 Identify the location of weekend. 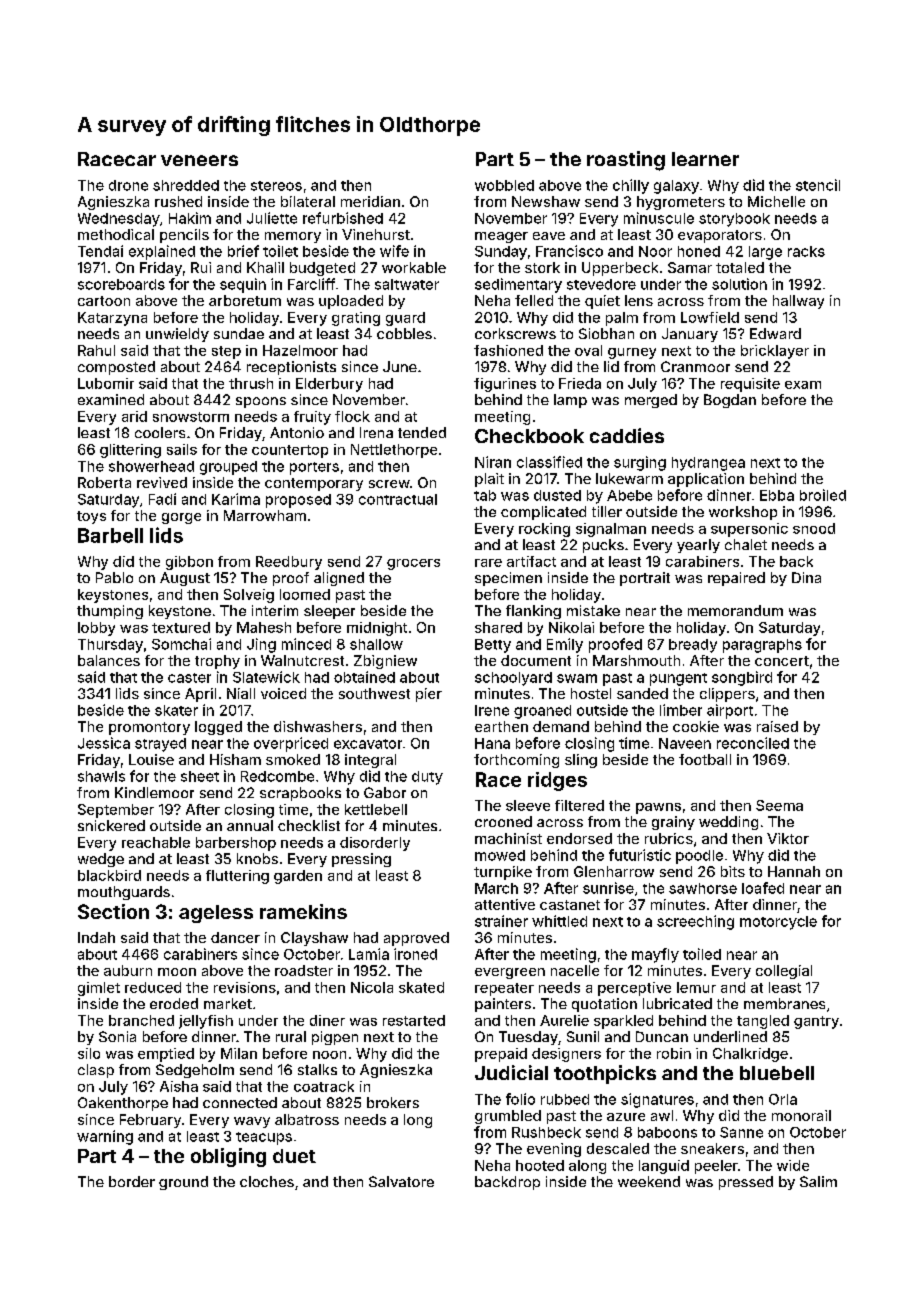
(649, 1181).
